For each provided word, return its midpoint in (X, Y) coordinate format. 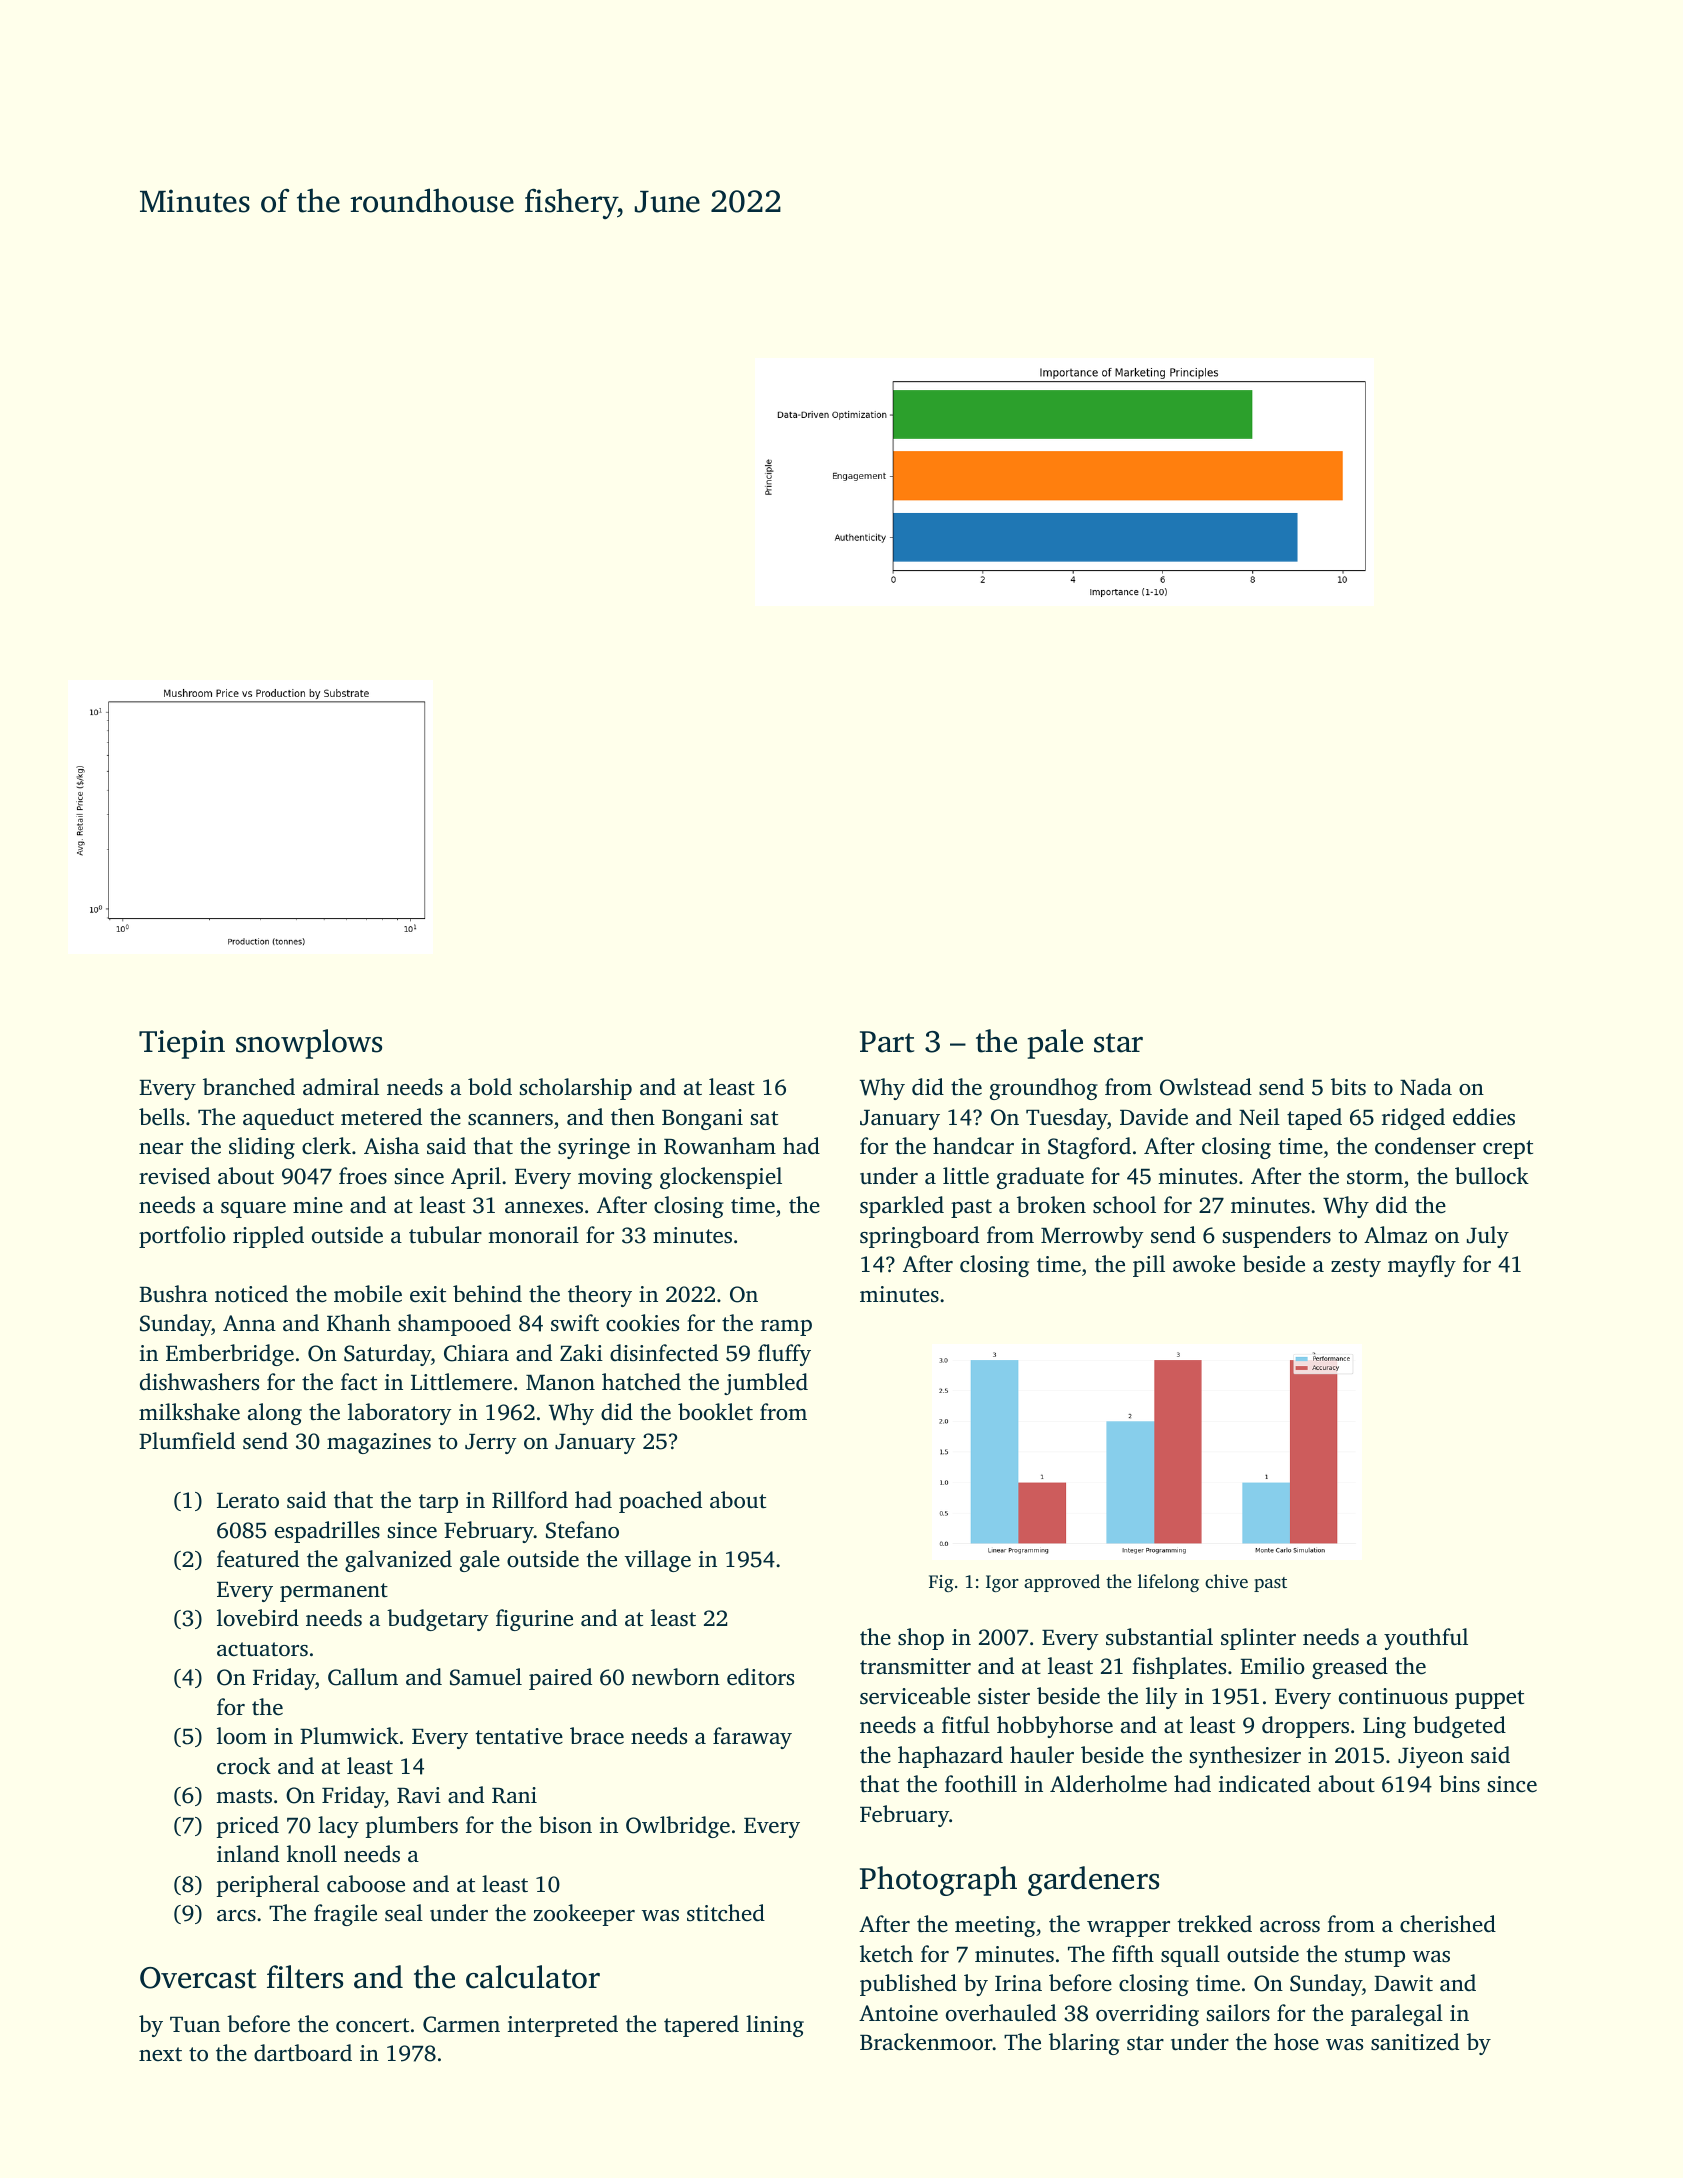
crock (244, 1766)
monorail (533, 1235)
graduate (1040, 1178)
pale (1055, 1044)
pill (1149, 1266)
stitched (726, 1913)
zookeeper (584, 1915)
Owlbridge (678, 1827)
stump (1375, 1957)
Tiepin (182, 1044)
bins (1459, 1783)
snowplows (309, 1044)
